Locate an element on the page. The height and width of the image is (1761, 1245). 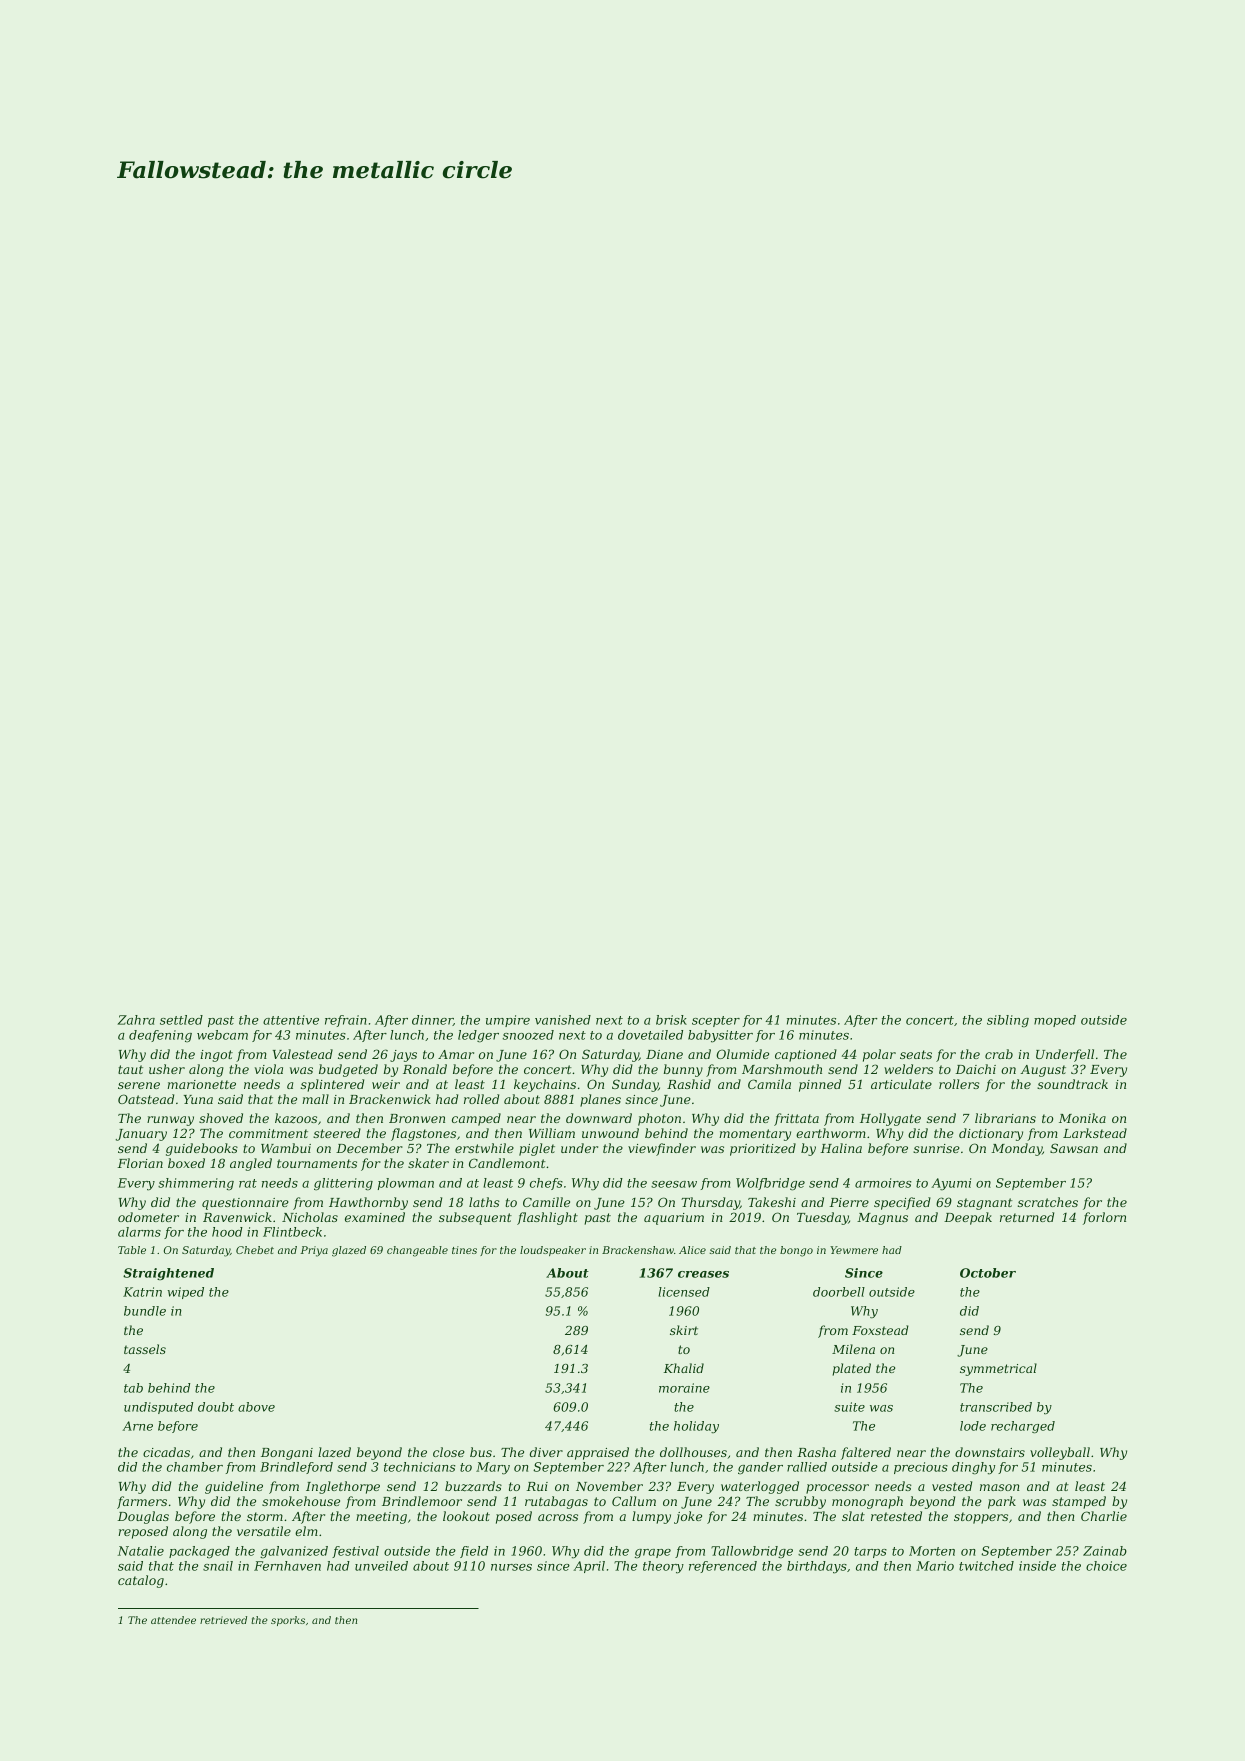
Zahra is located at coordinates (136, 1020).
